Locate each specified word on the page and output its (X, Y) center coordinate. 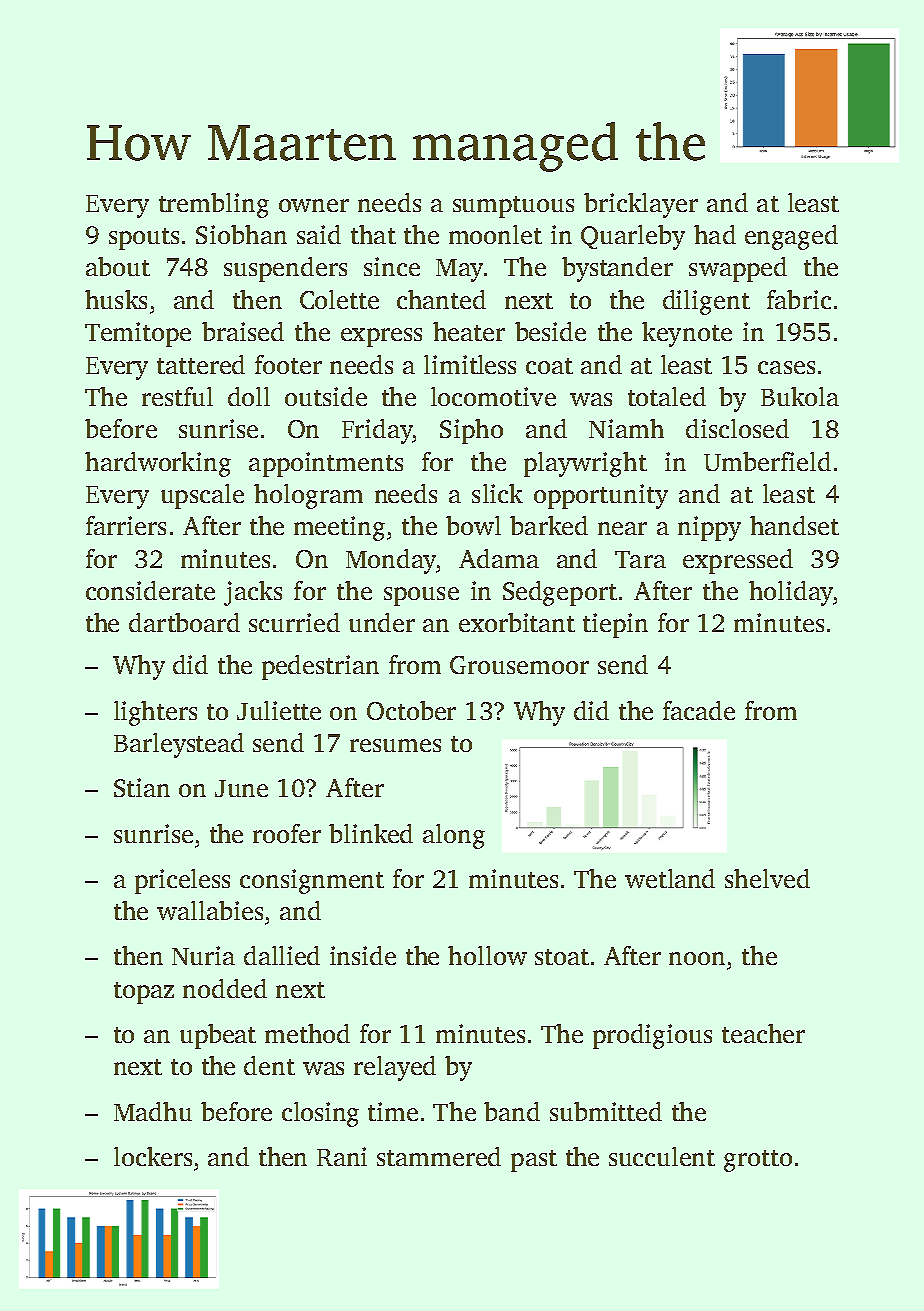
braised (243, 331)
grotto (758, 1161)
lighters (155, 713)
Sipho (471, 431)
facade (699, 710)
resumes (395, 745)
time (393, 1111)
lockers (153, 1156)
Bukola (800, 396)
